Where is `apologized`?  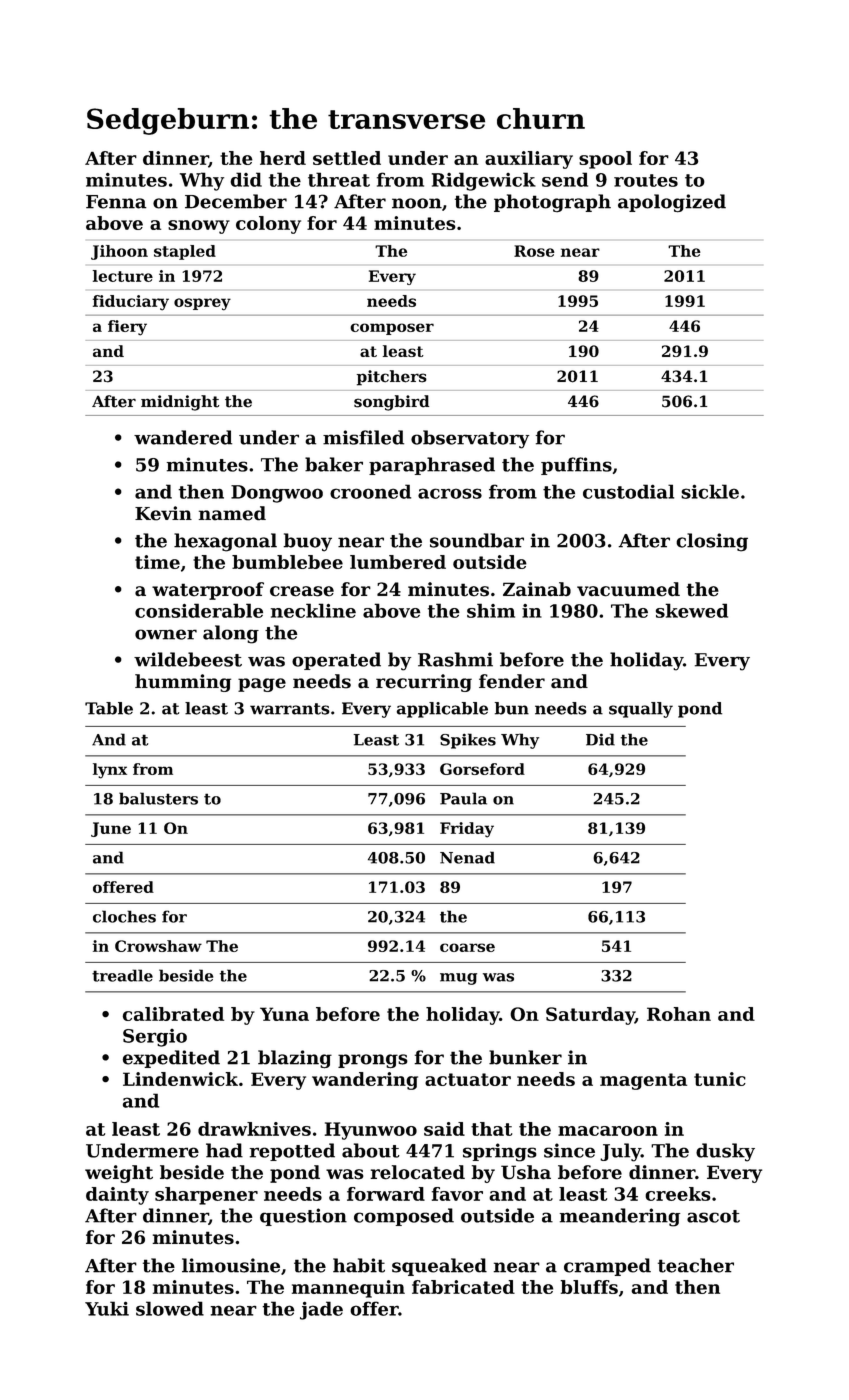
apologized is located at coordinates (672, 203).
